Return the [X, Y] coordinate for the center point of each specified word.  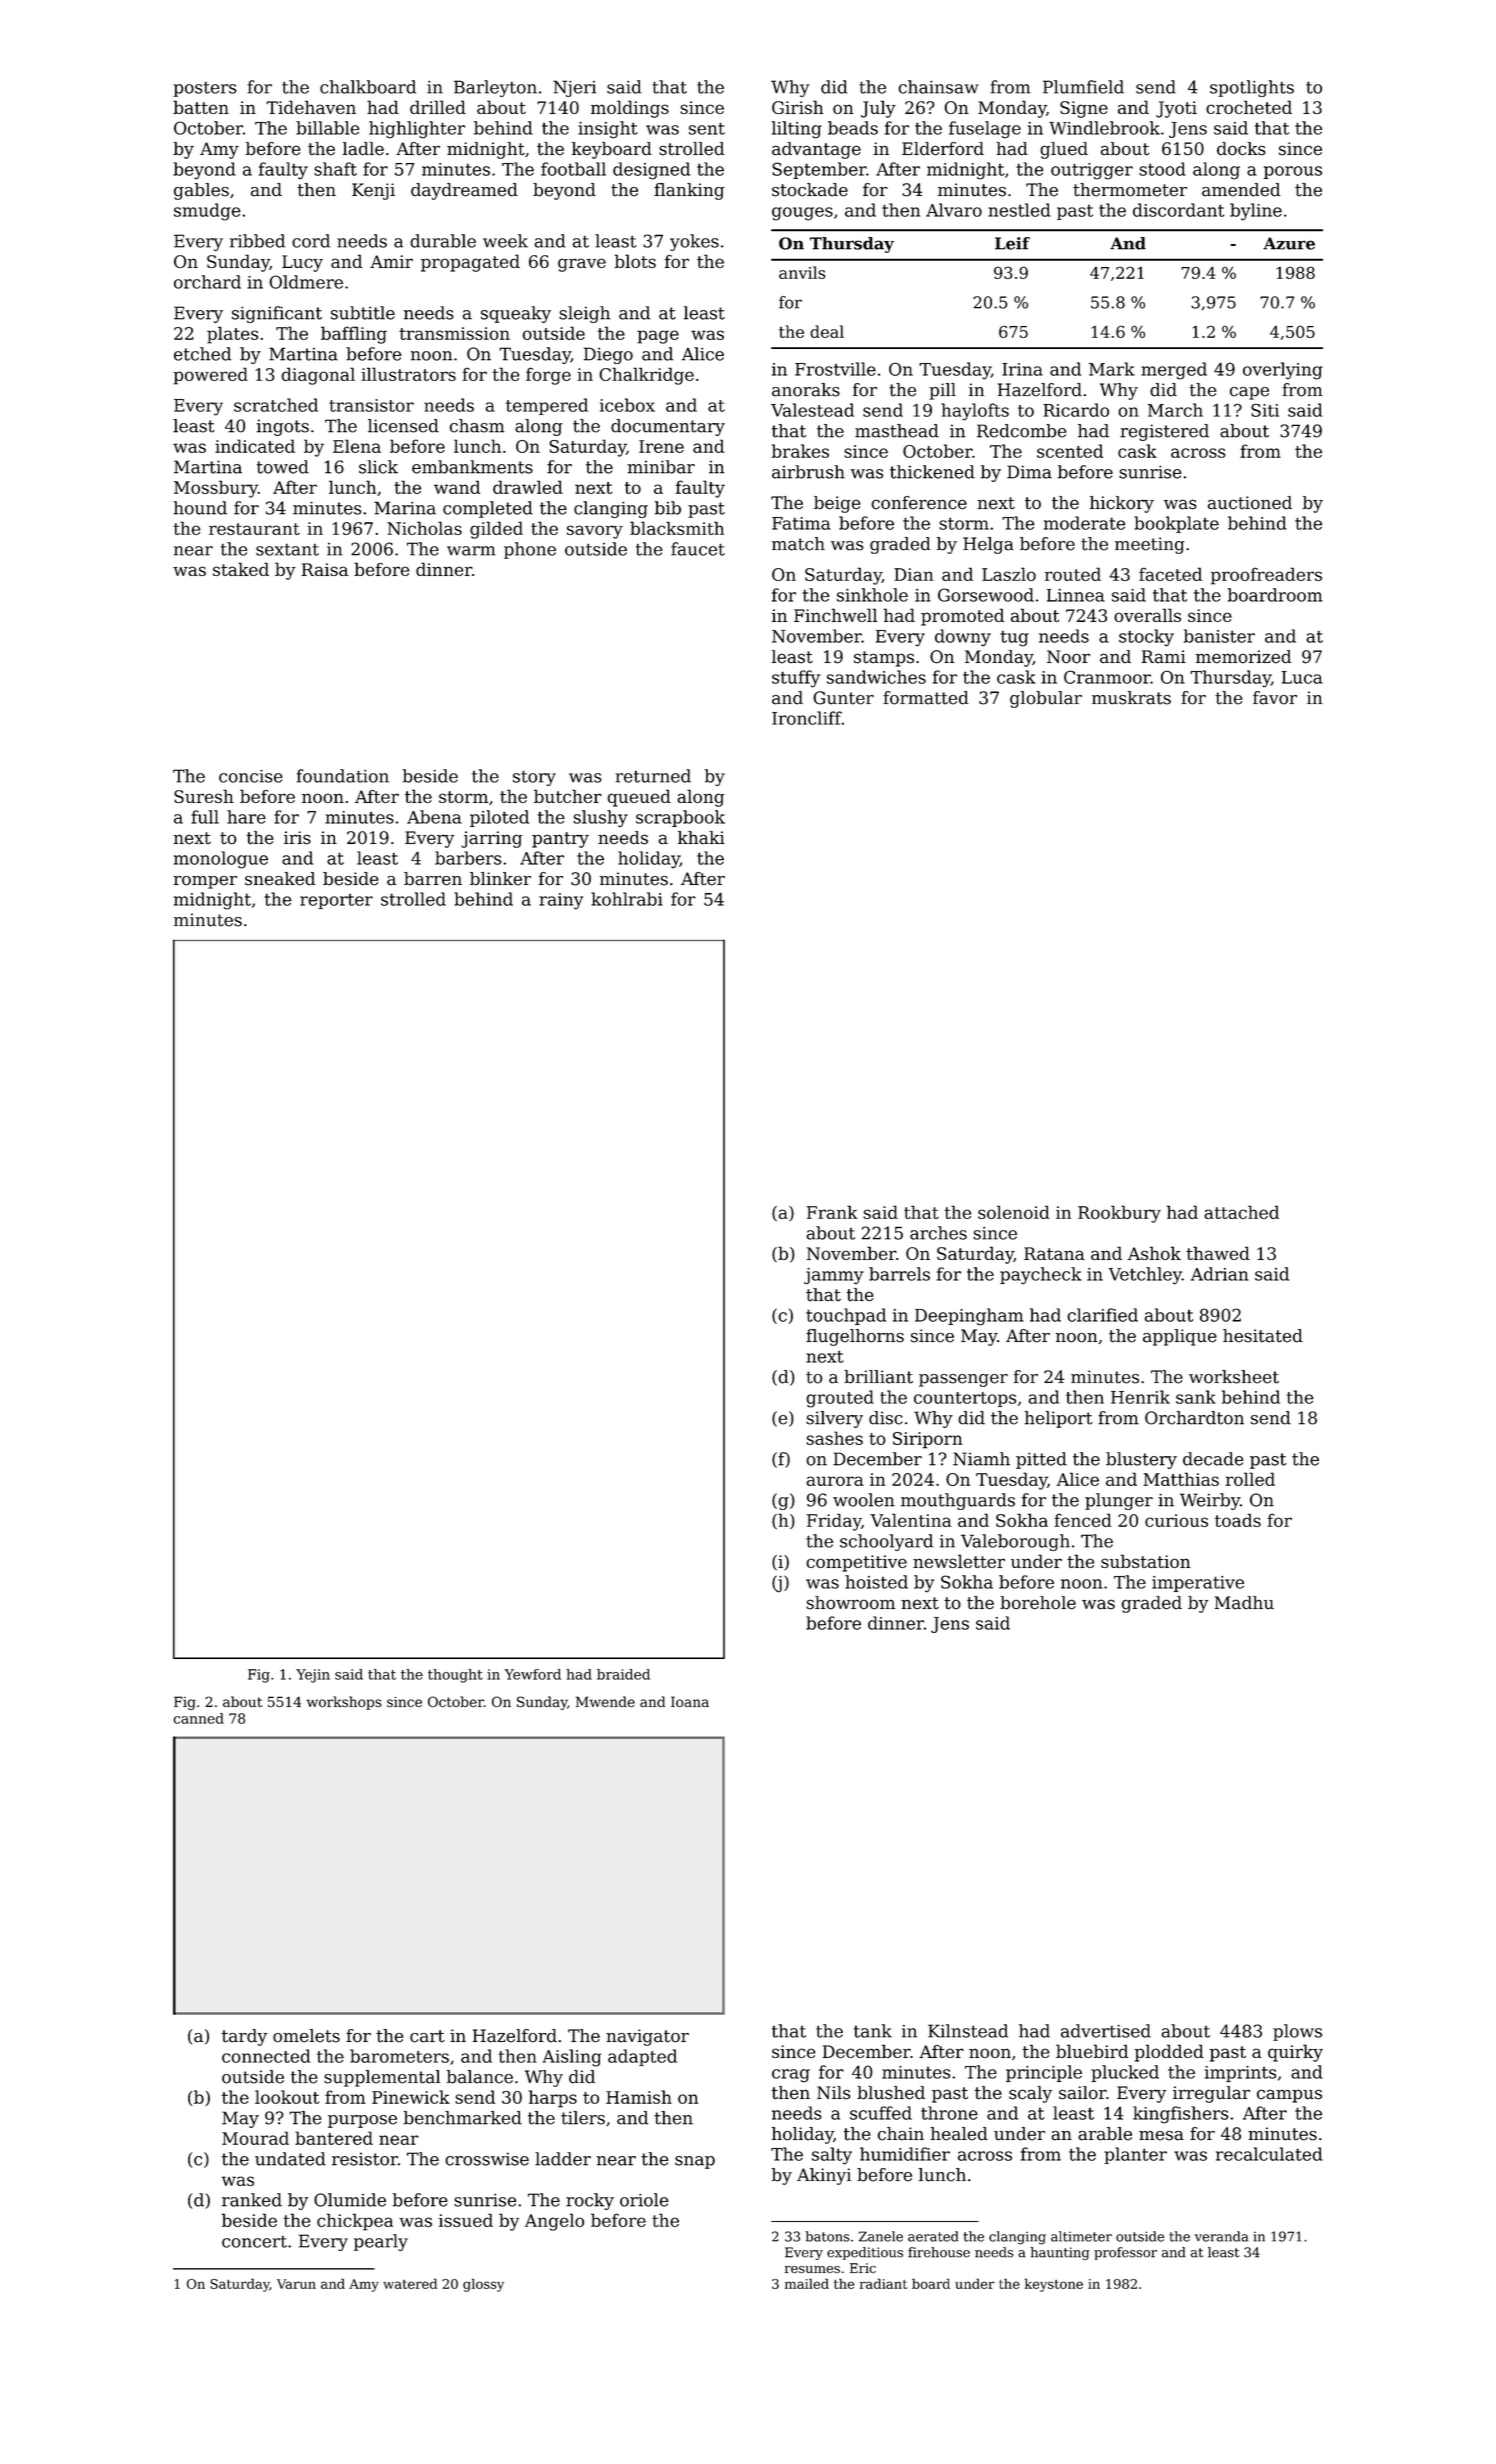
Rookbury [1119, 1214]
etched [202, 354]
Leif [1012, 243]
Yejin [313, 1676]
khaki [701, 838]
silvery [834, 1419]
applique [1180, 1337]
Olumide [350, 2200]
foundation [342, 776]
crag [791, 2076]
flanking [689, 191]
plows [1297, 2032]
